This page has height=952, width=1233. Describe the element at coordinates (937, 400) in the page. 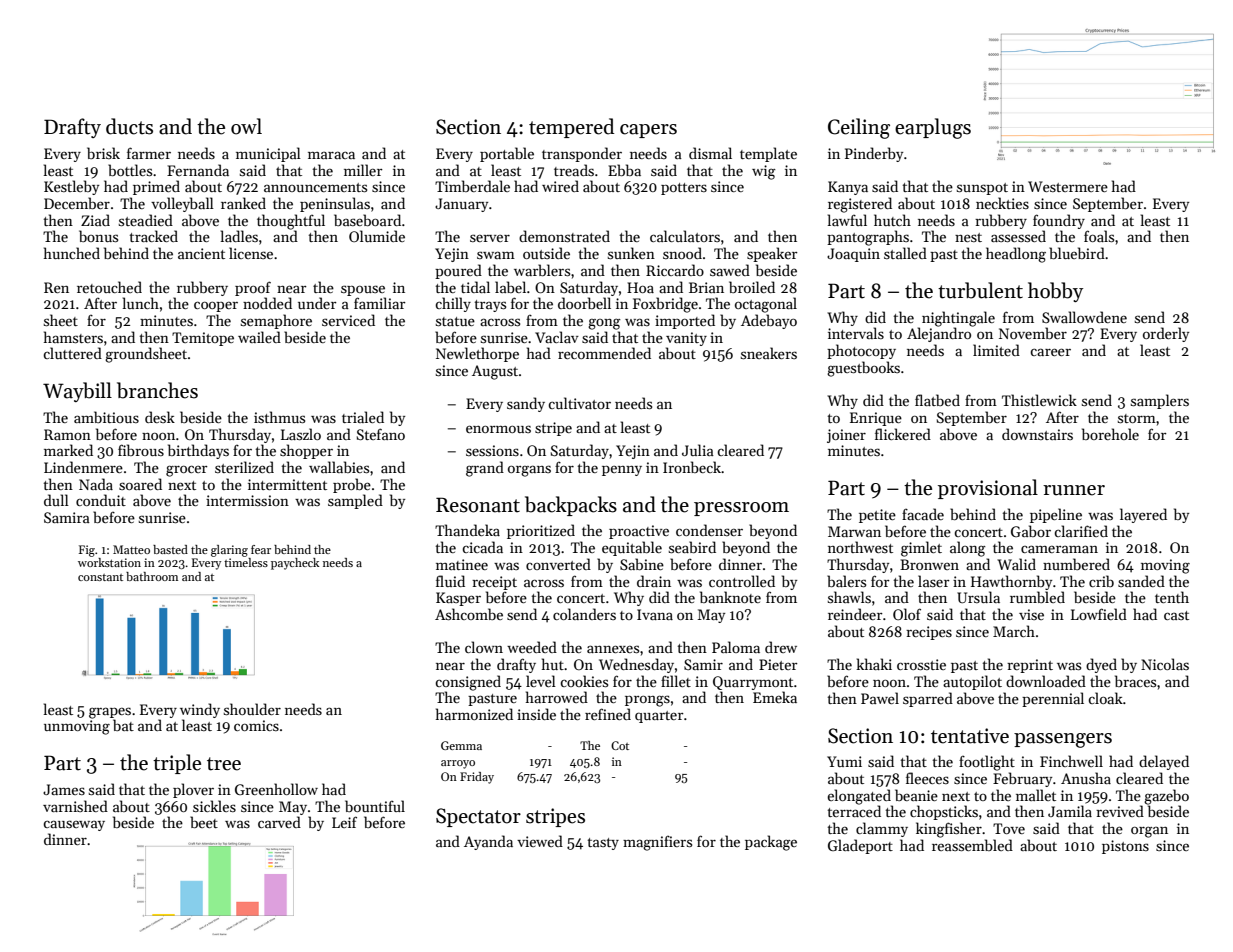

I see `flatbed` at that location.
